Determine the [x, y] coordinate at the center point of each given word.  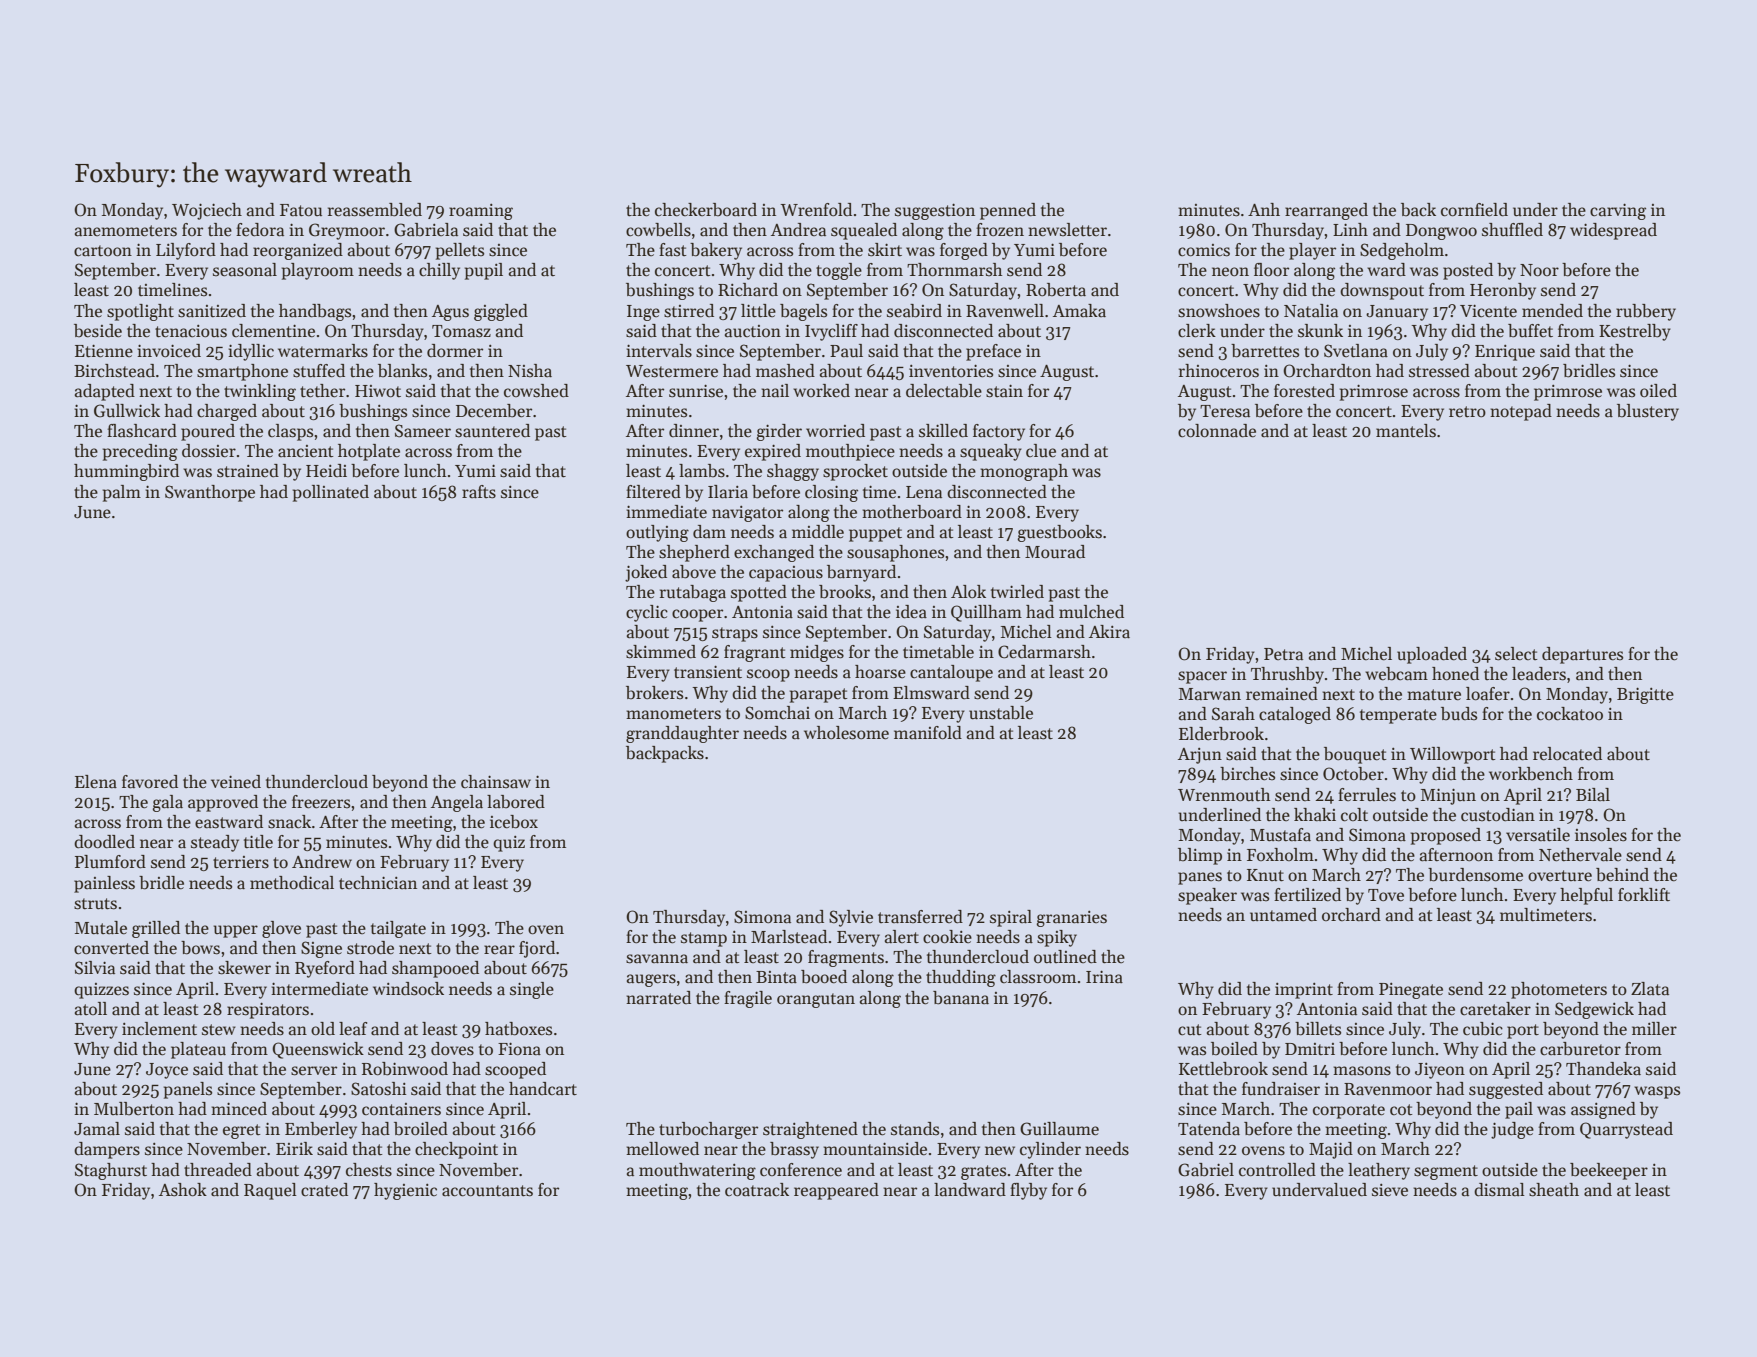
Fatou [301, 210]
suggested [1506, 1090]
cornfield [1474, 210]
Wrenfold [816, 209]
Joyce [167, 1071]
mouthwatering [697, 1171]
